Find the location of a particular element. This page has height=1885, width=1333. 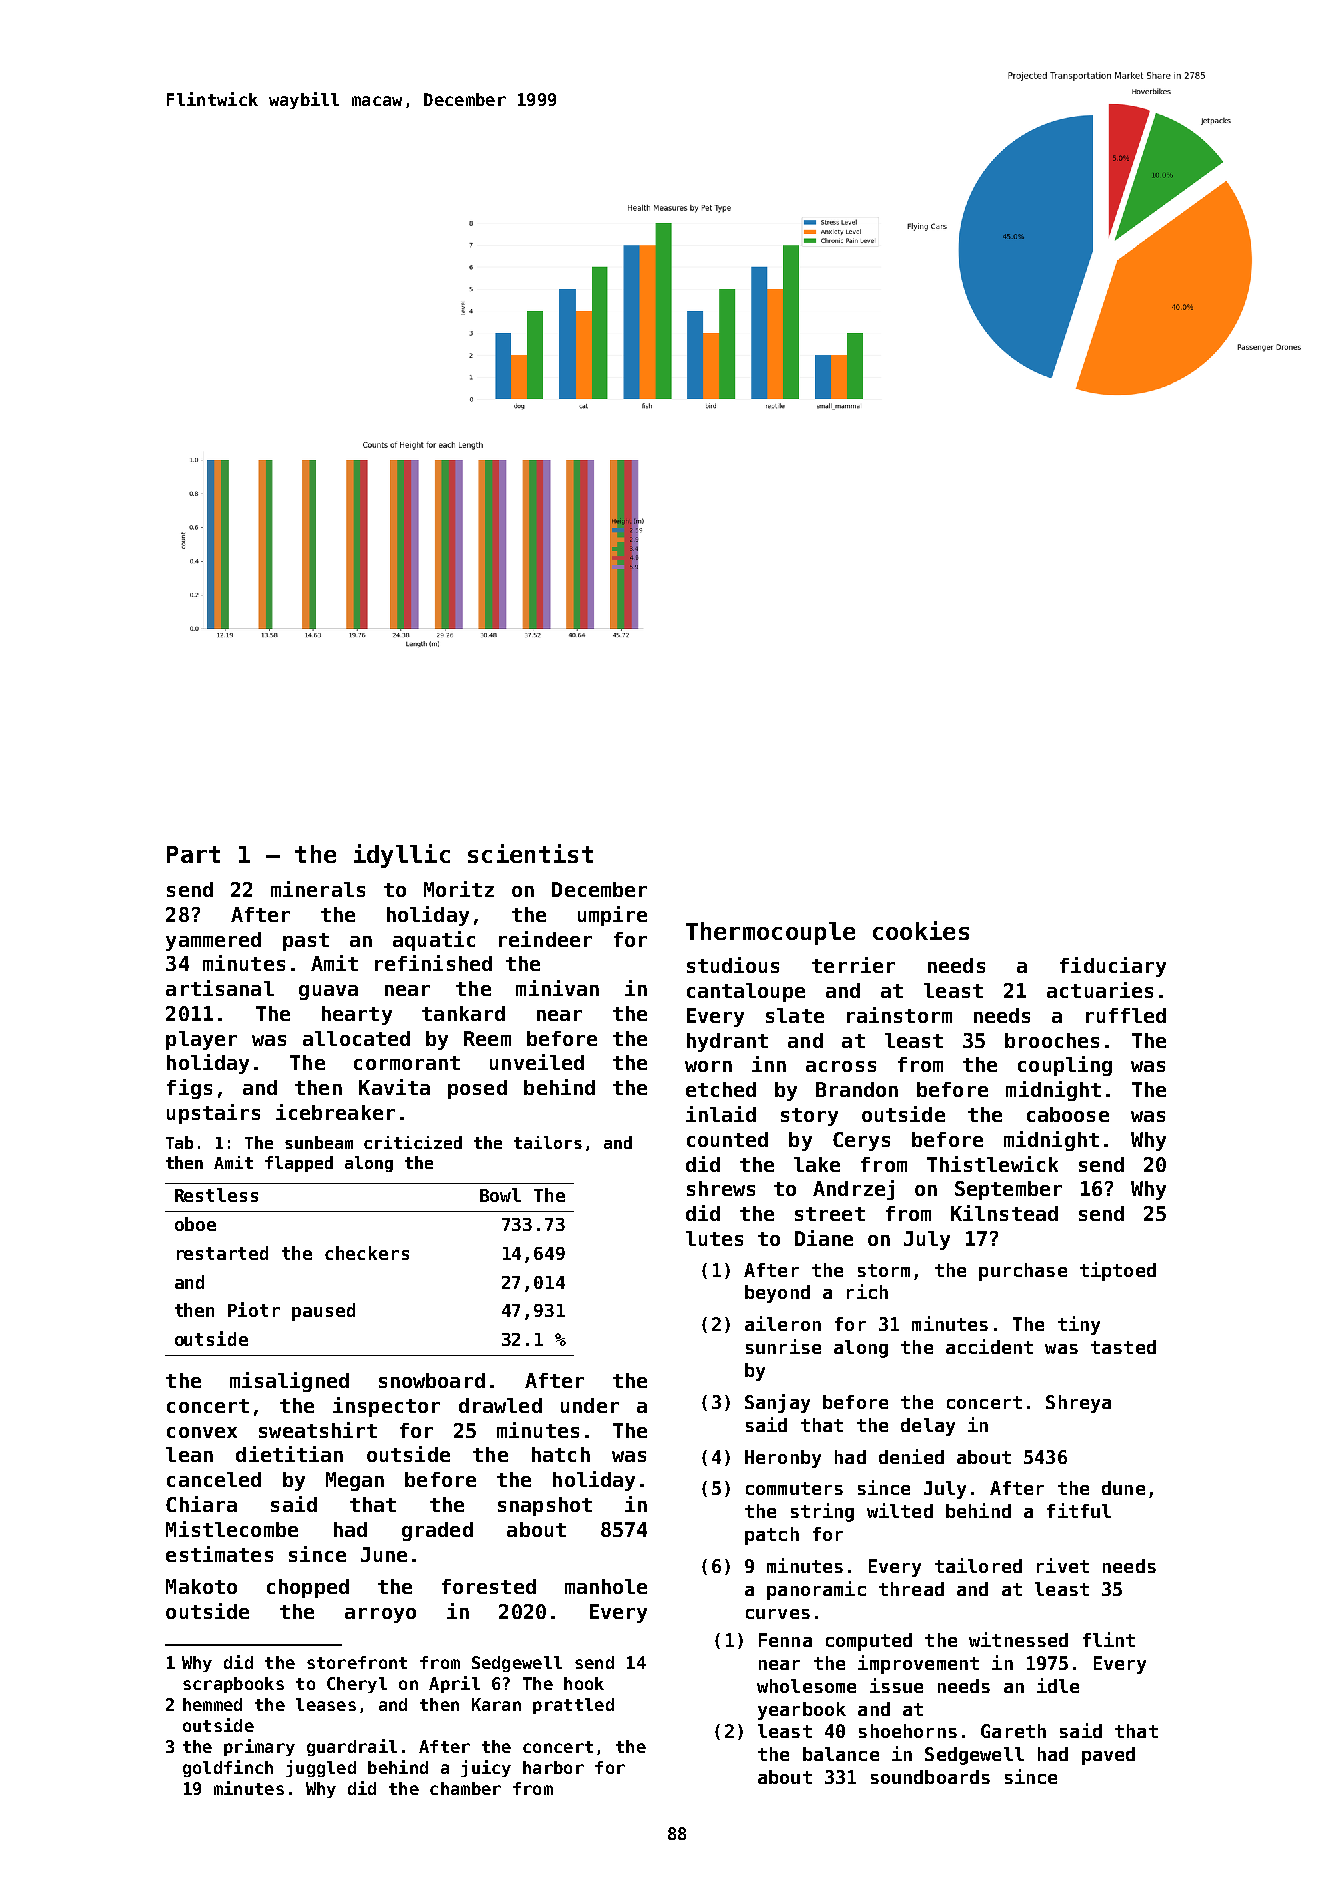

paused is located at coordinates (323, 1312).
